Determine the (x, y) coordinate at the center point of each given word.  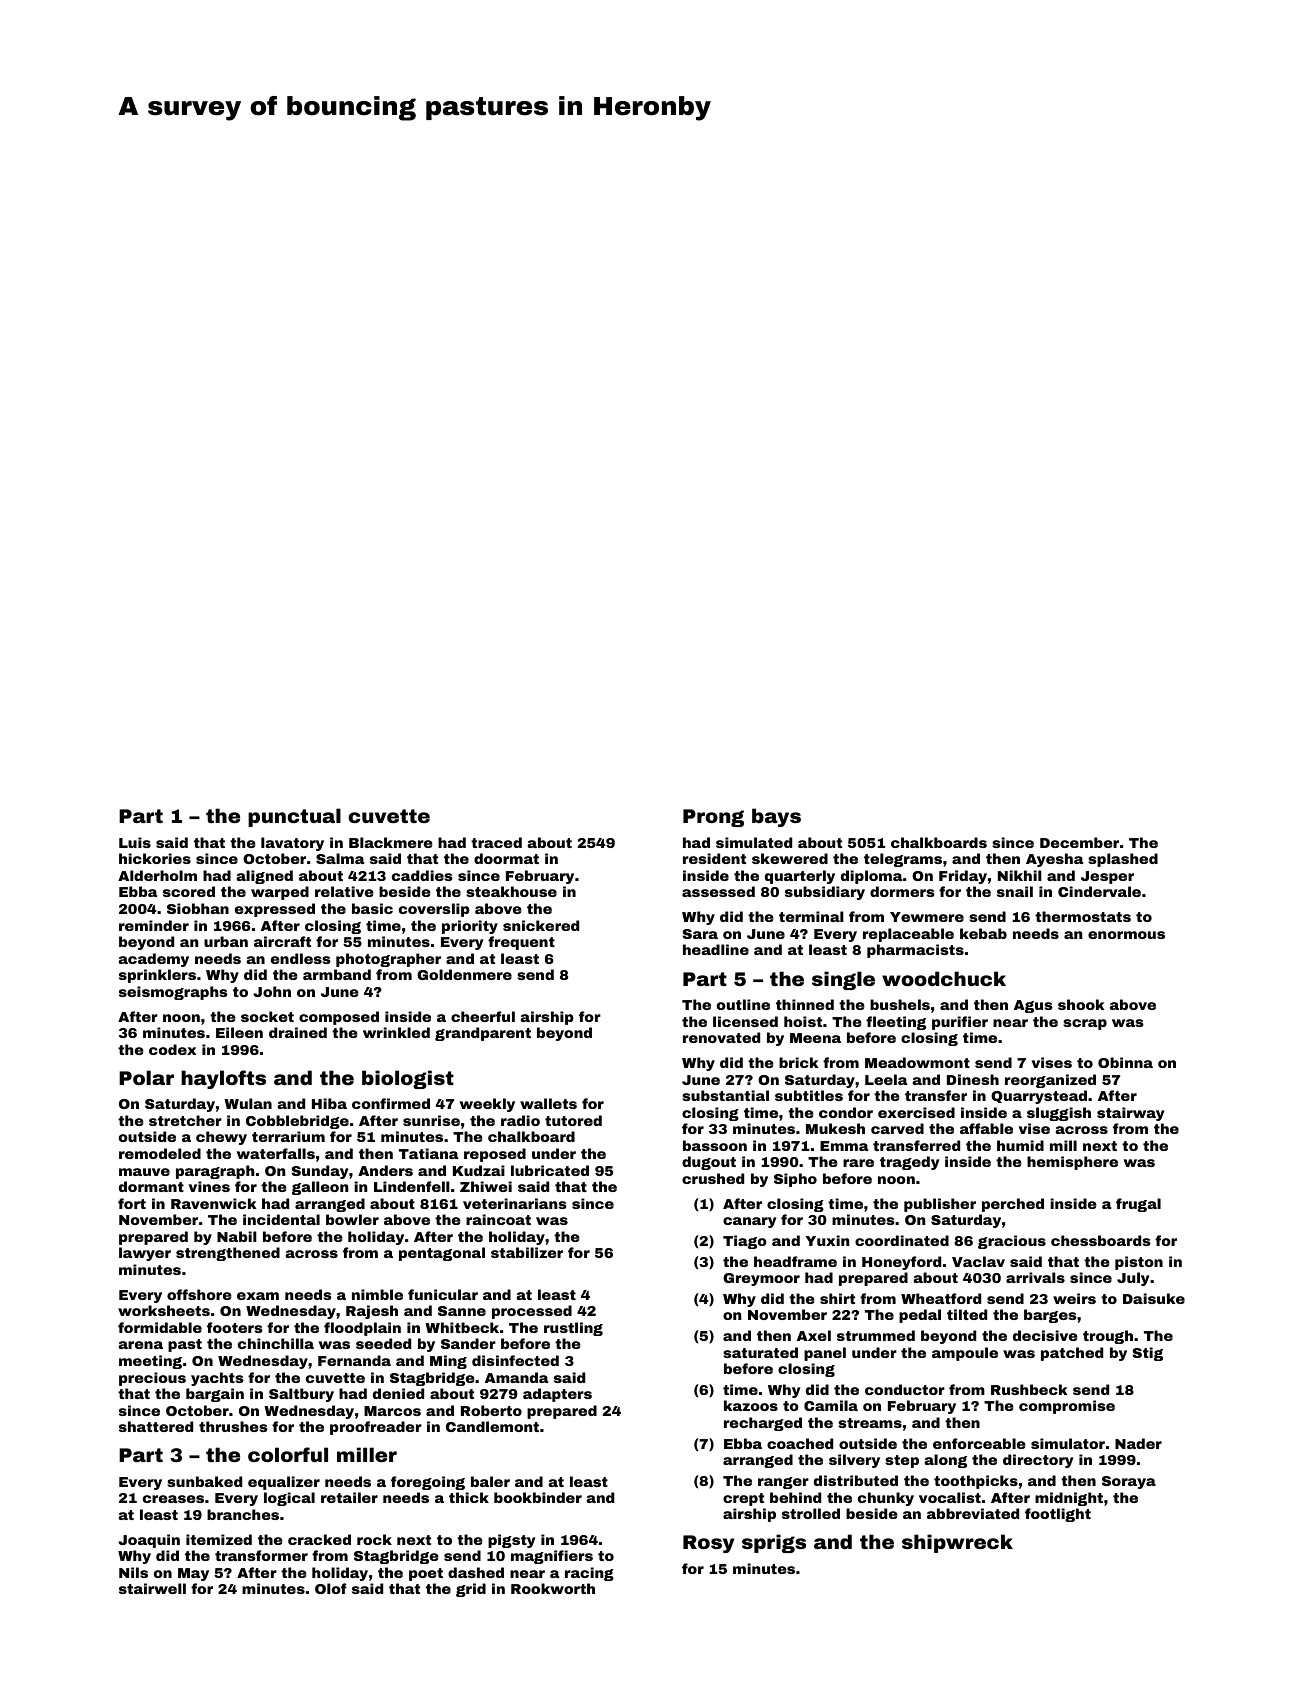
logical (289, 1499)
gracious (1012, 1242)
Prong (713, 818)
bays (776, 817)
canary (750, 1222)
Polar (146, 1077)
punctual (294, 817)
